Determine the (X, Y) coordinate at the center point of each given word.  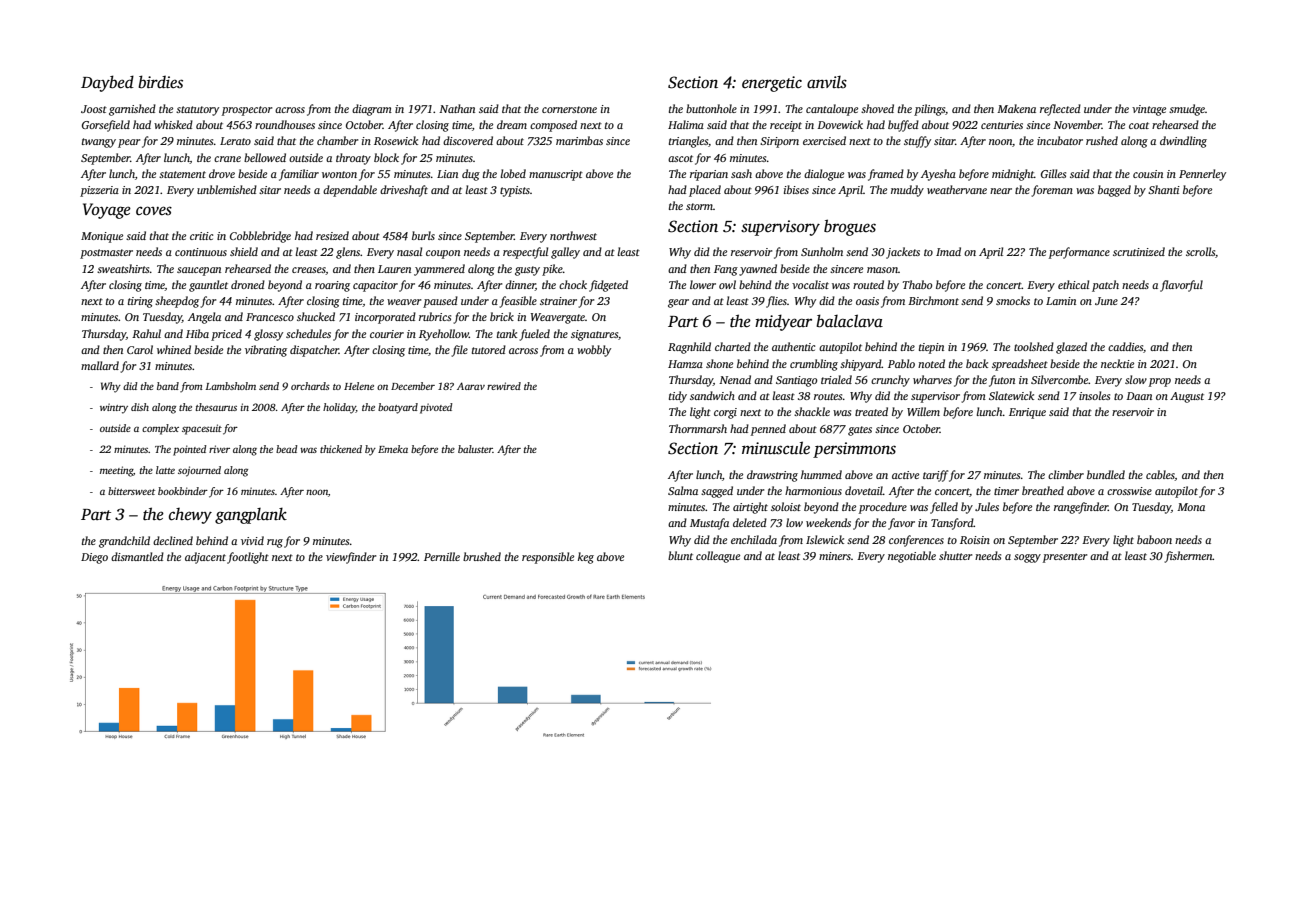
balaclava (849, 321)
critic (201, 236)
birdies (160, 82)
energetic (772, 84)
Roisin (975, 540)
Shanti (1164, 189)
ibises (796, 189)
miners (835, 556)
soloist (786, 506)
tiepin (931, 348)
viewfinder (351, 558)
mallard (100, 365)
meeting (116, 471)
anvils (827, 82)
